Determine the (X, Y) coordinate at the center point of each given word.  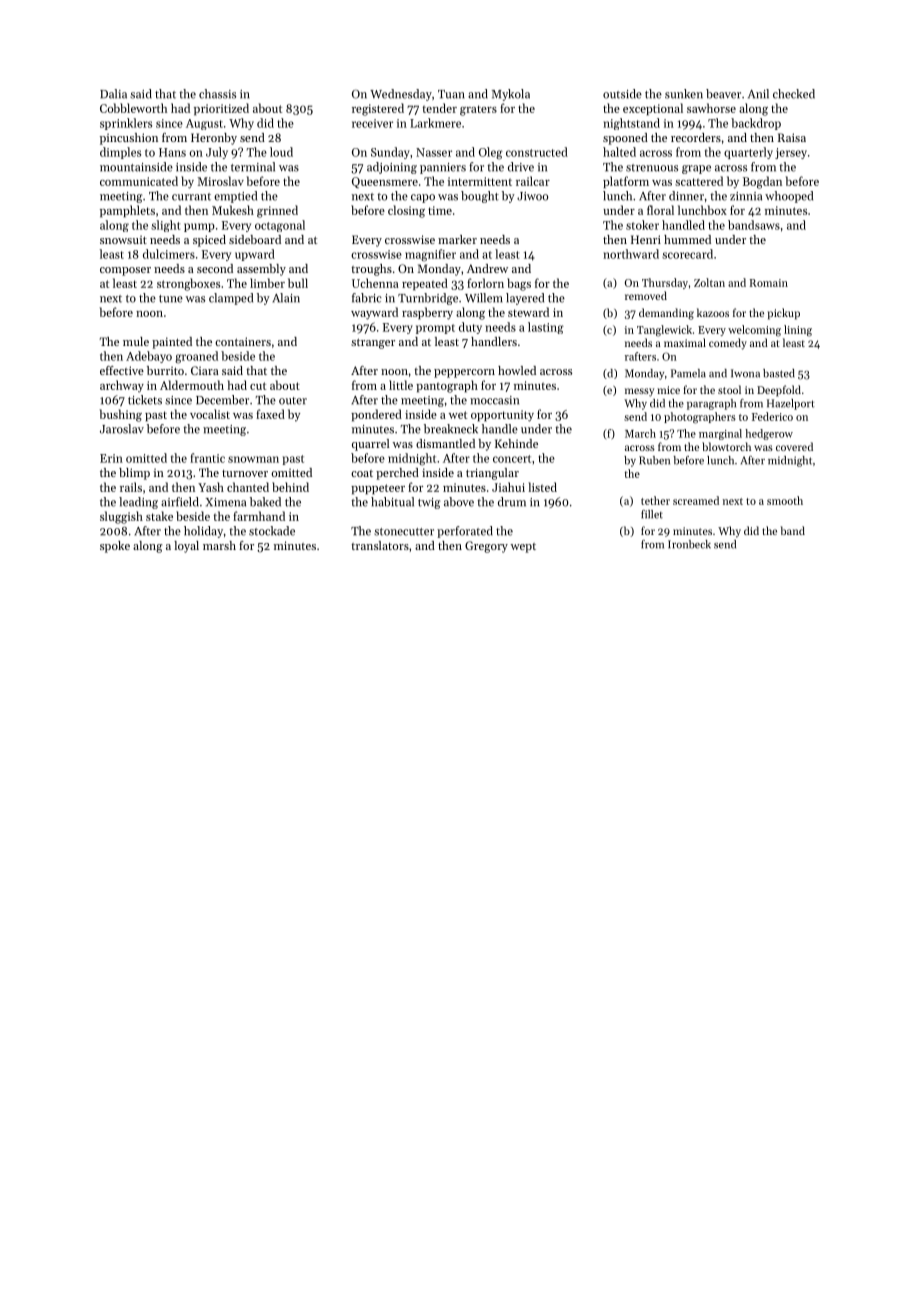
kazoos (713, 312)
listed (542, 487)
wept (523, 548)
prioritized (221, 109)
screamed (696, 500)
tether (655, 500)
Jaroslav (122, 429)
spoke (115, 547)
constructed (537, 152)
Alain (286, 298)
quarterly (748, 153)
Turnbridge (428, 299)
